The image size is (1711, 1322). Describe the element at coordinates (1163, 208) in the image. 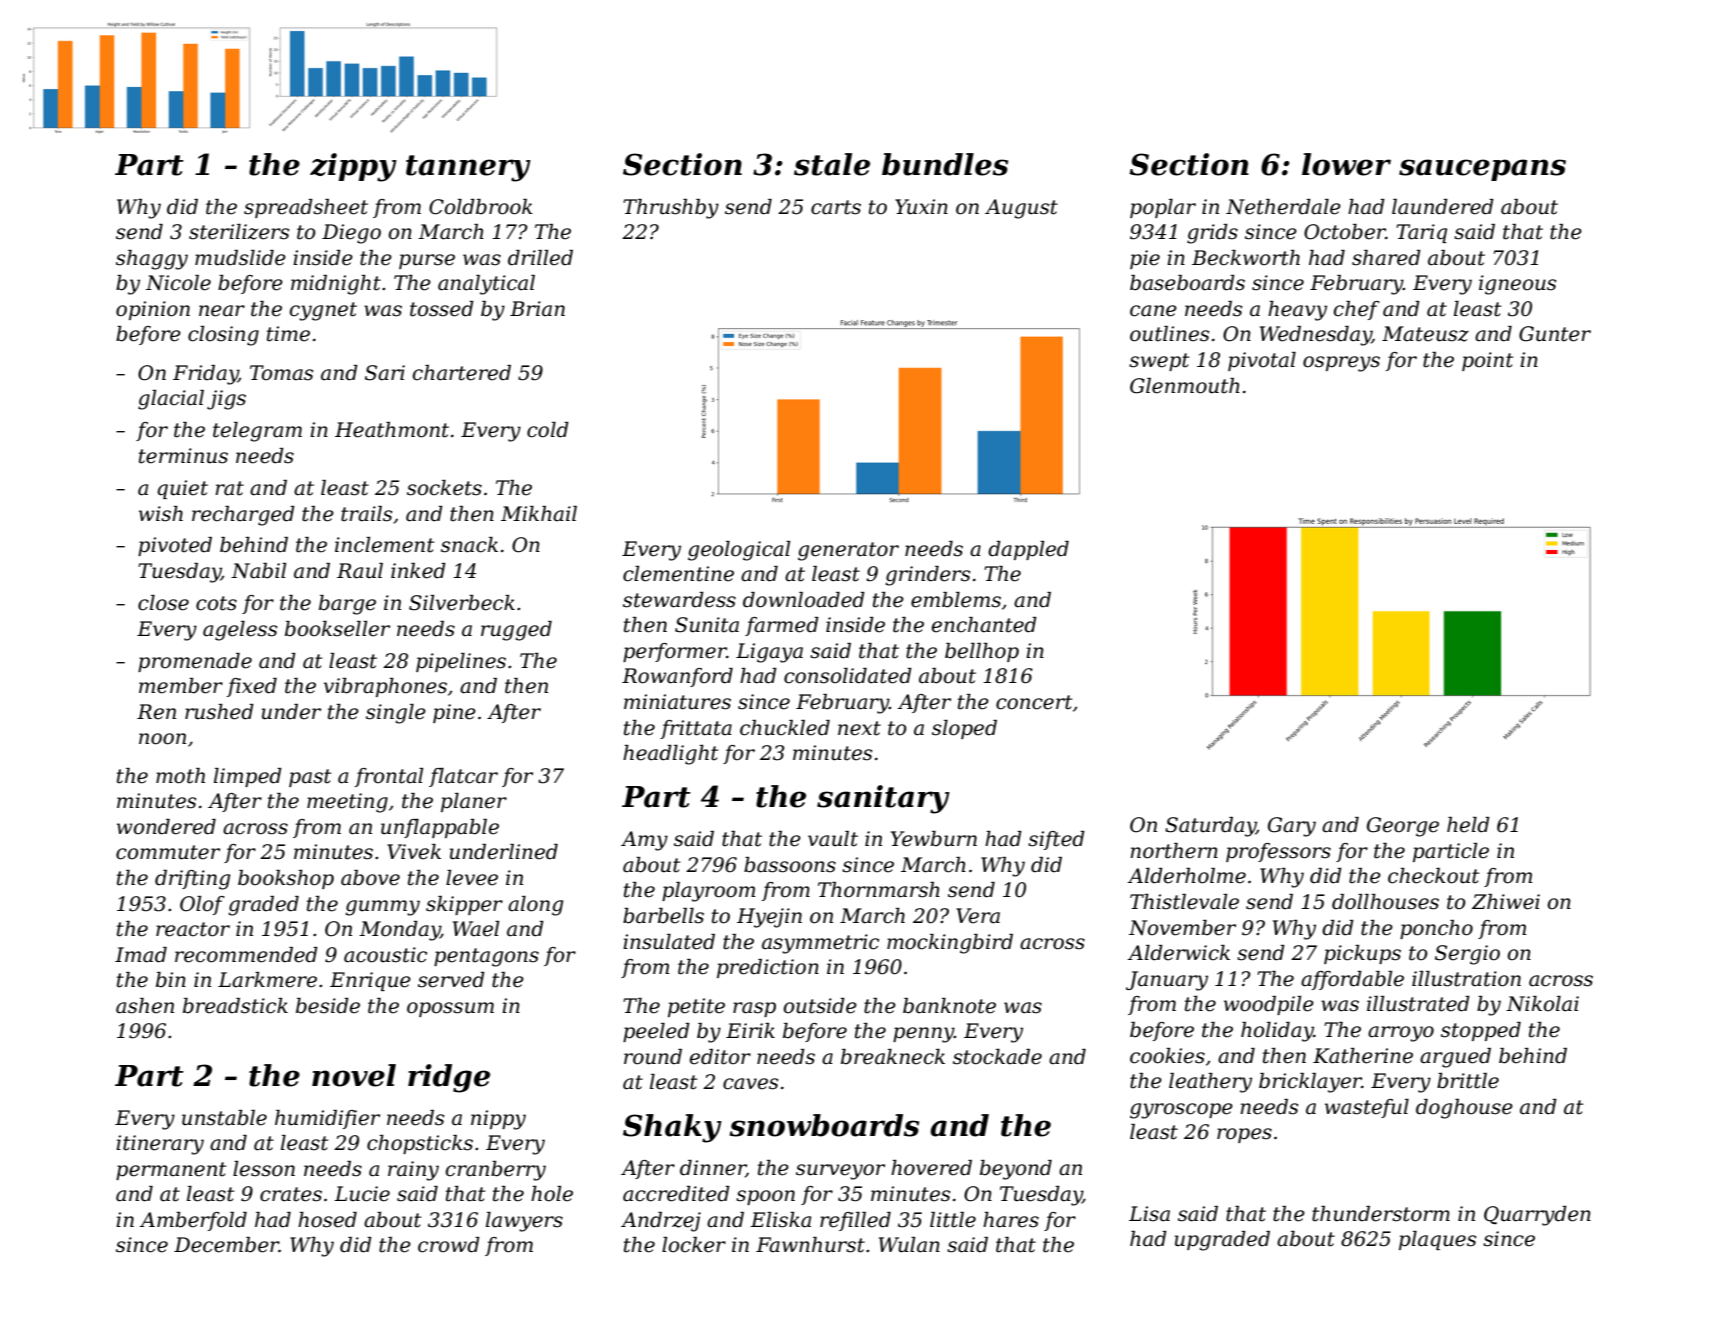

I see `poplar` at that location.
